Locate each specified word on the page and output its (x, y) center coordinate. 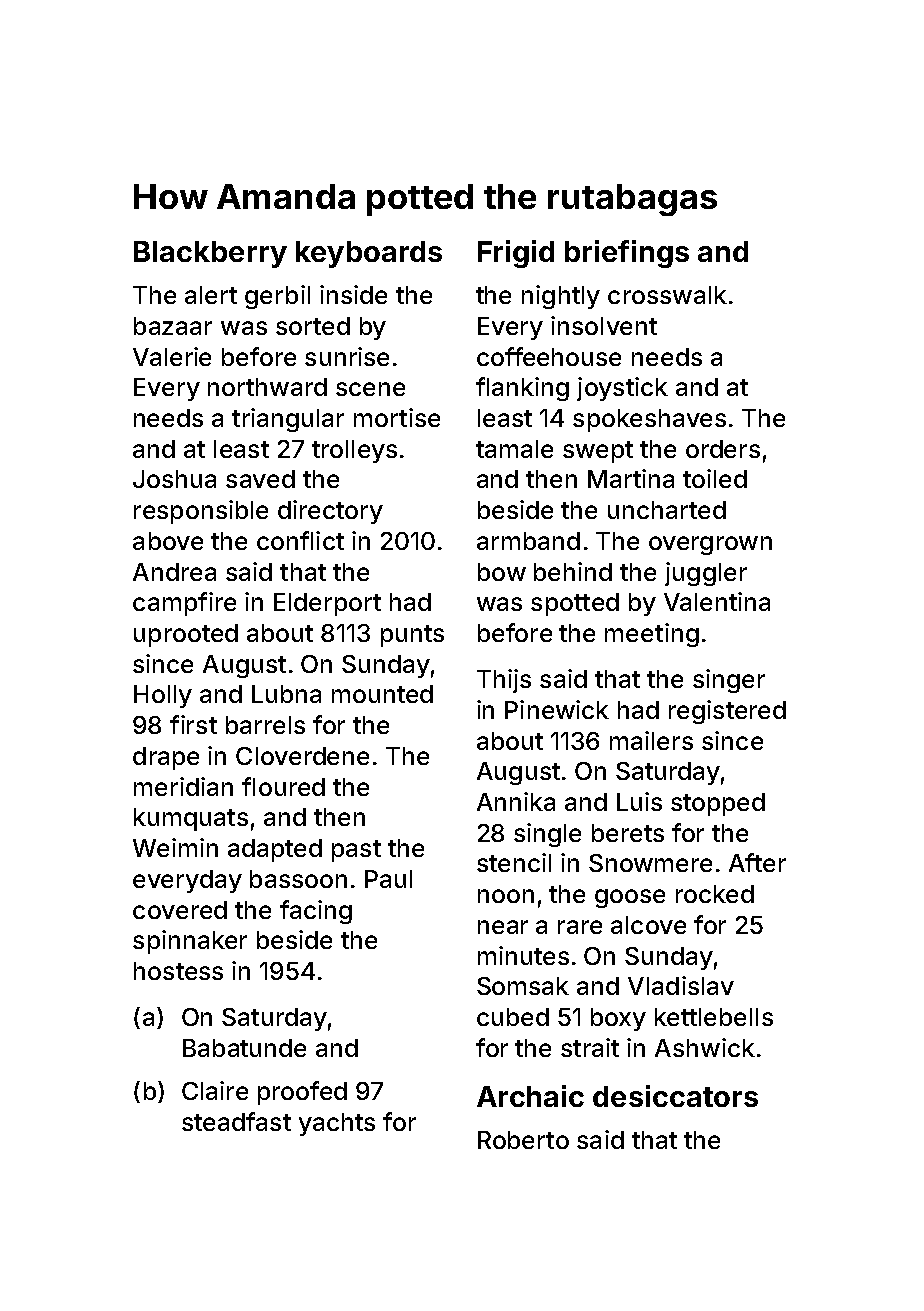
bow (502, 572)
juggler (706, 574)
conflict (300, 540)
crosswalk (667, 295)
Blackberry (210, 254)
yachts (337, 1124)
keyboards (369, 254)
